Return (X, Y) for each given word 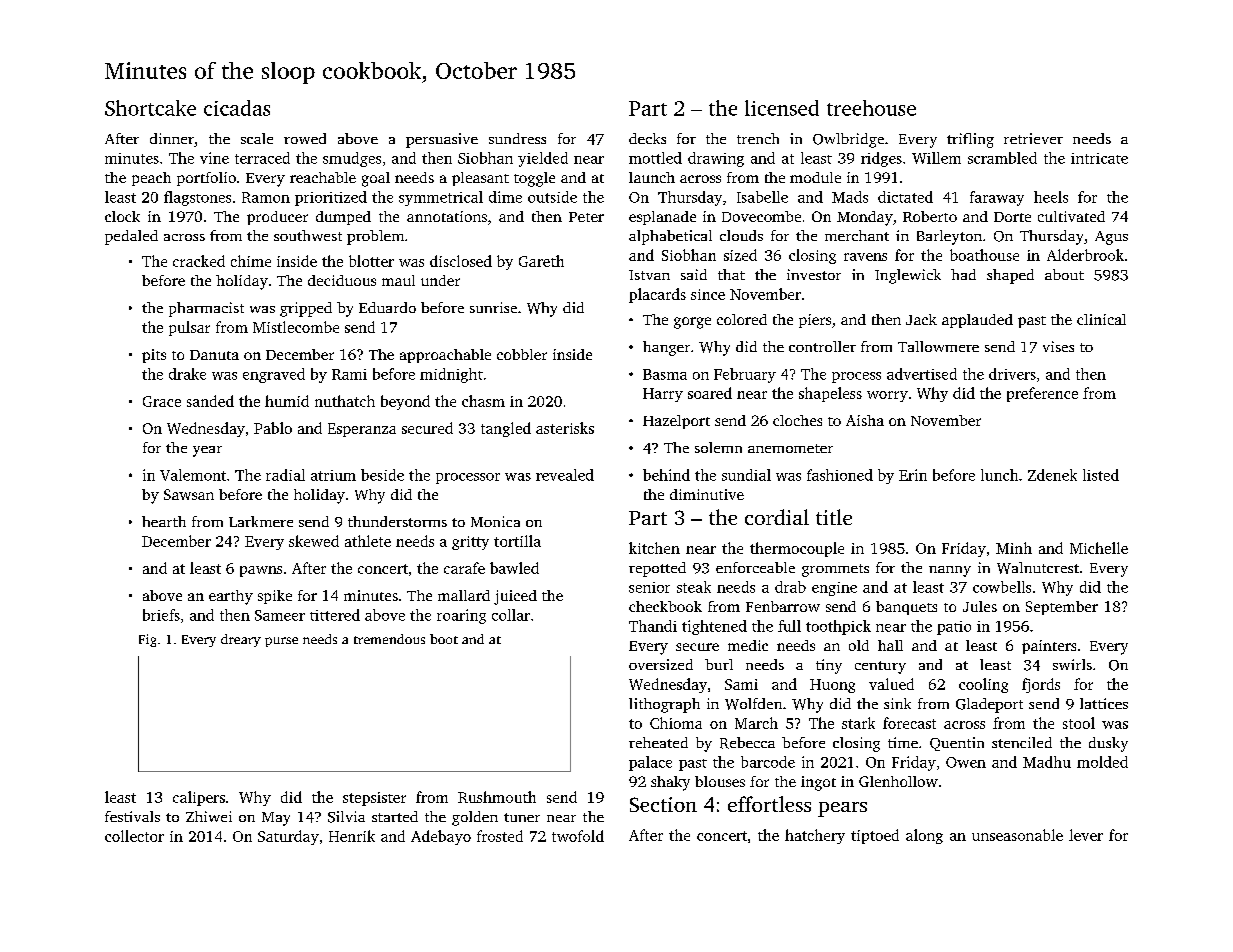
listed (1101, 475)
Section (663, 804)
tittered (335, 615)
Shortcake (150, 108)
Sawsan (189, 494)
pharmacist (206, 309)
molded (1102, 762)
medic (748, 645)
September (1062, 608)
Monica (495, 521)
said (694, 274)
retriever (1033, 138)
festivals (132, 816)
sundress (517, 138)
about (1064, 274)
